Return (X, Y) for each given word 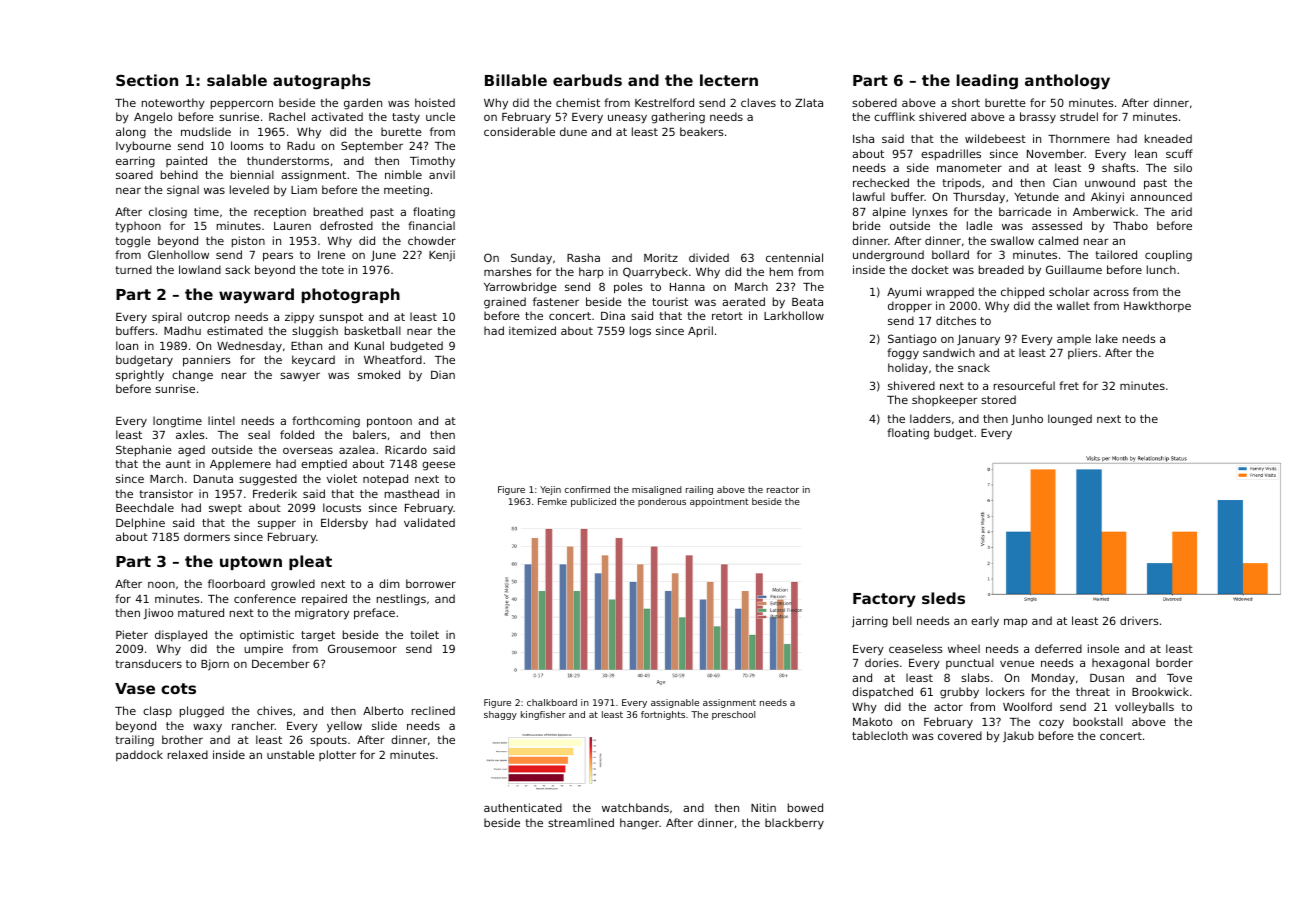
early (985, 622)
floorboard (236, 583)
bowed (805, 807)
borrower (431, 583)
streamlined (581, 822)
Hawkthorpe (1157, 306)
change (192, 376)
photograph (351, 296)
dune (573, 131)
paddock (139, 755)
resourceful (1024, 385)
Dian (443, 374)
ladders (930, 418)
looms (247, 145)
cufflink (894, 116)
